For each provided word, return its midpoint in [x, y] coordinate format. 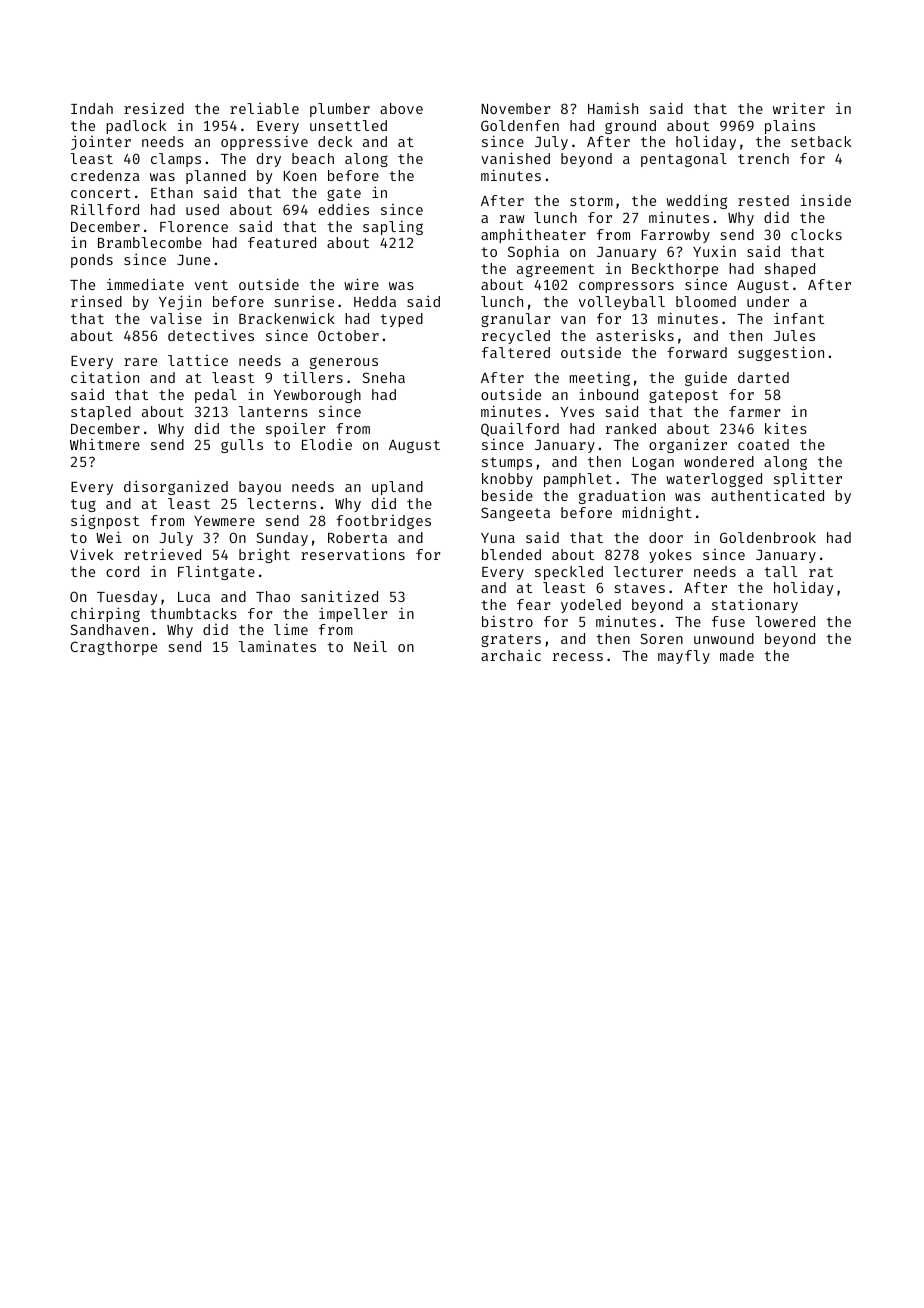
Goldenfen [520, 125]
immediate [145, 284]
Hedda [375, 301]
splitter [808, 479]
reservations [353, 554]
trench [763, 158]
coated [763, 444]
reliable [264, 108]
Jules [794, 335]
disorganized [176, 487]
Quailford [520, 429]
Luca [194, 597]
